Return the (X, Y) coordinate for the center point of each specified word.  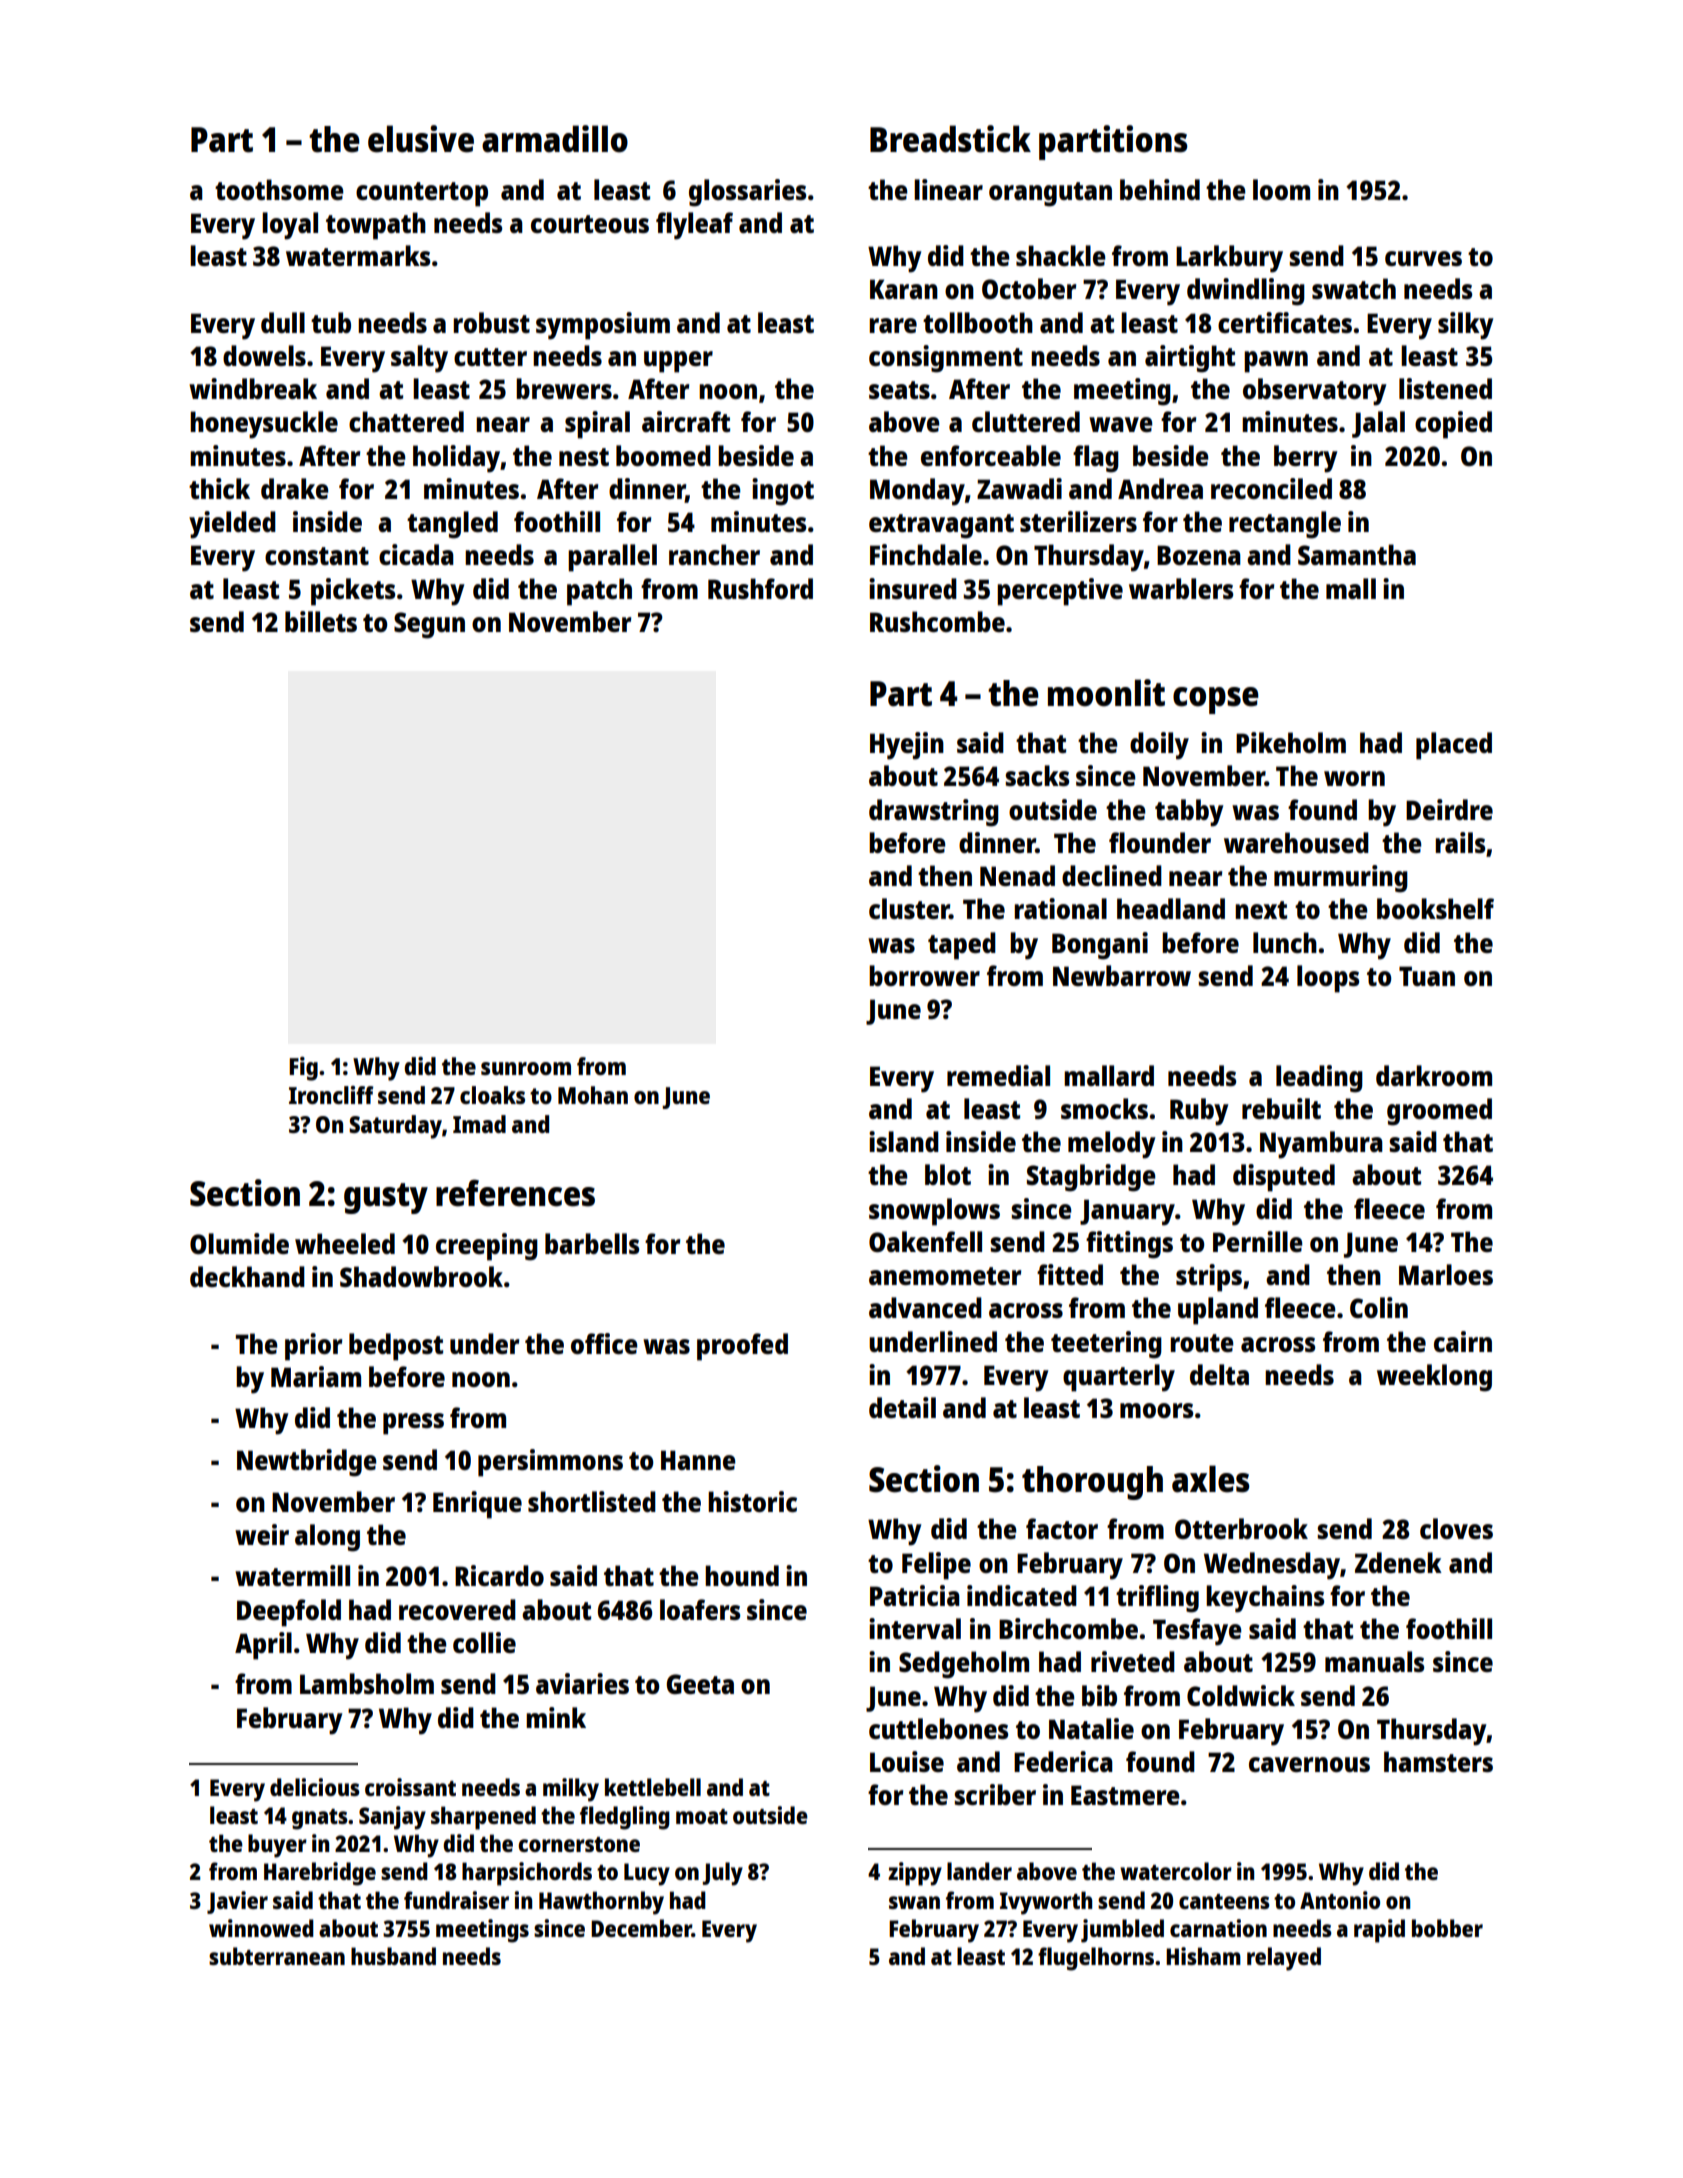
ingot (783, 492)
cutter (490, 357)
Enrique (477, 1505)
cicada (416, 554)
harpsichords (527, 1874)
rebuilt (1281, 1108)
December (641, 1928)
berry (1305, 459)
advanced (925, 1307)
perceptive (1060, 592)
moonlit (1106, 693)
